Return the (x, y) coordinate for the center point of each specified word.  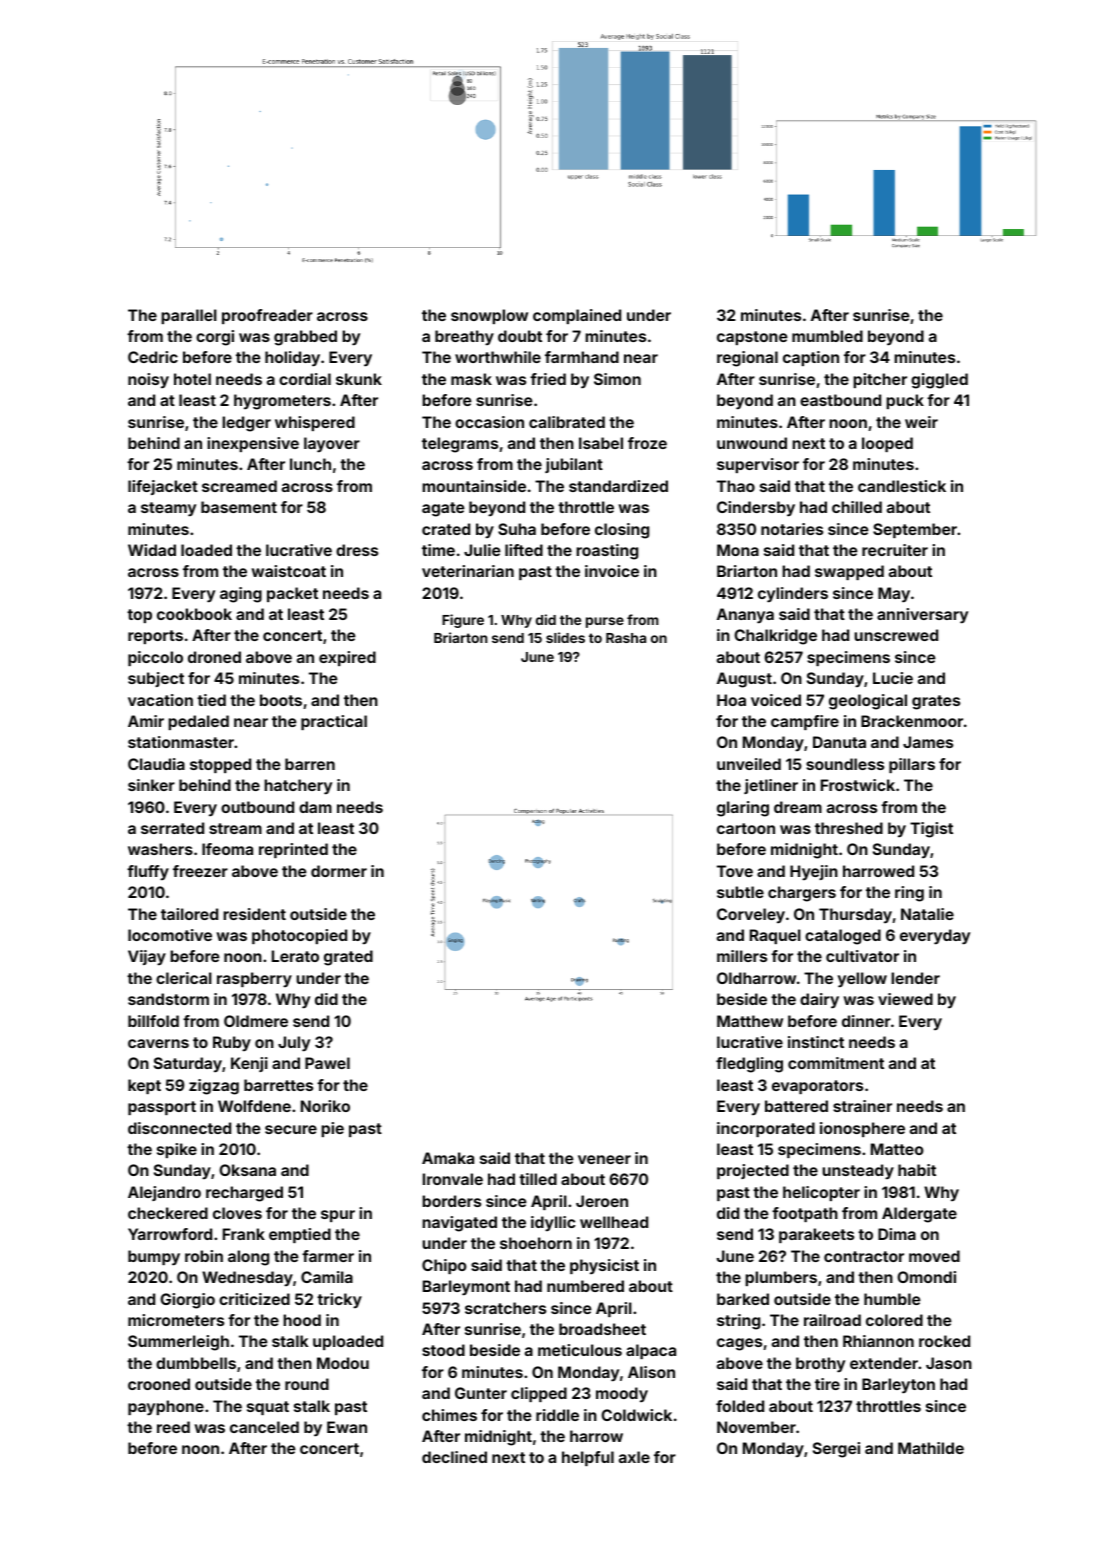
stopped (220, 765)
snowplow (489, 316)
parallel (189, 316)
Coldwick (636, 1415)
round (307, 1384)
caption (811, 358)
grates (936, 702)
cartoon (746, 828)
